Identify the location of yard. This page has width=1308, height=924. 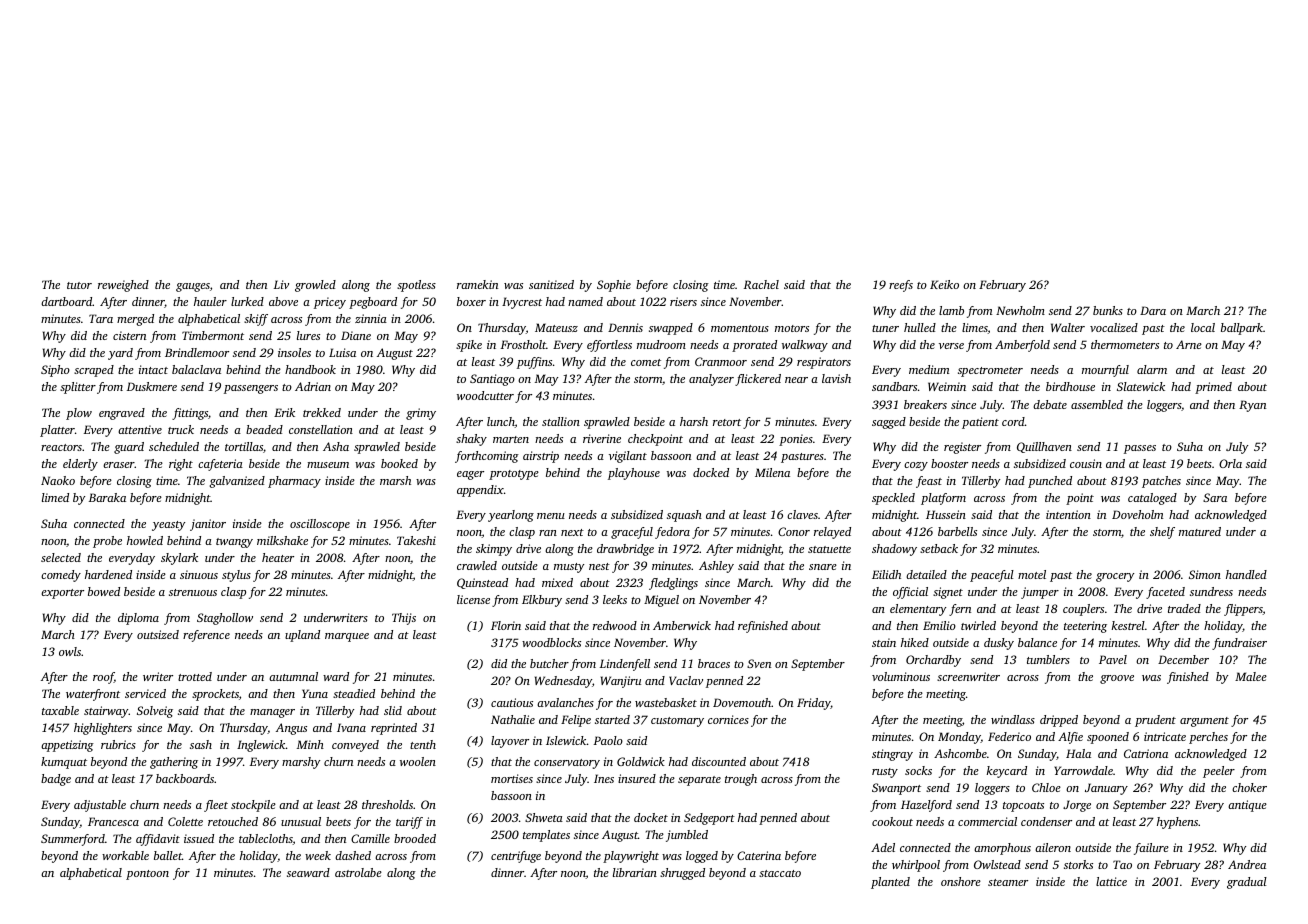
(120, 354).
